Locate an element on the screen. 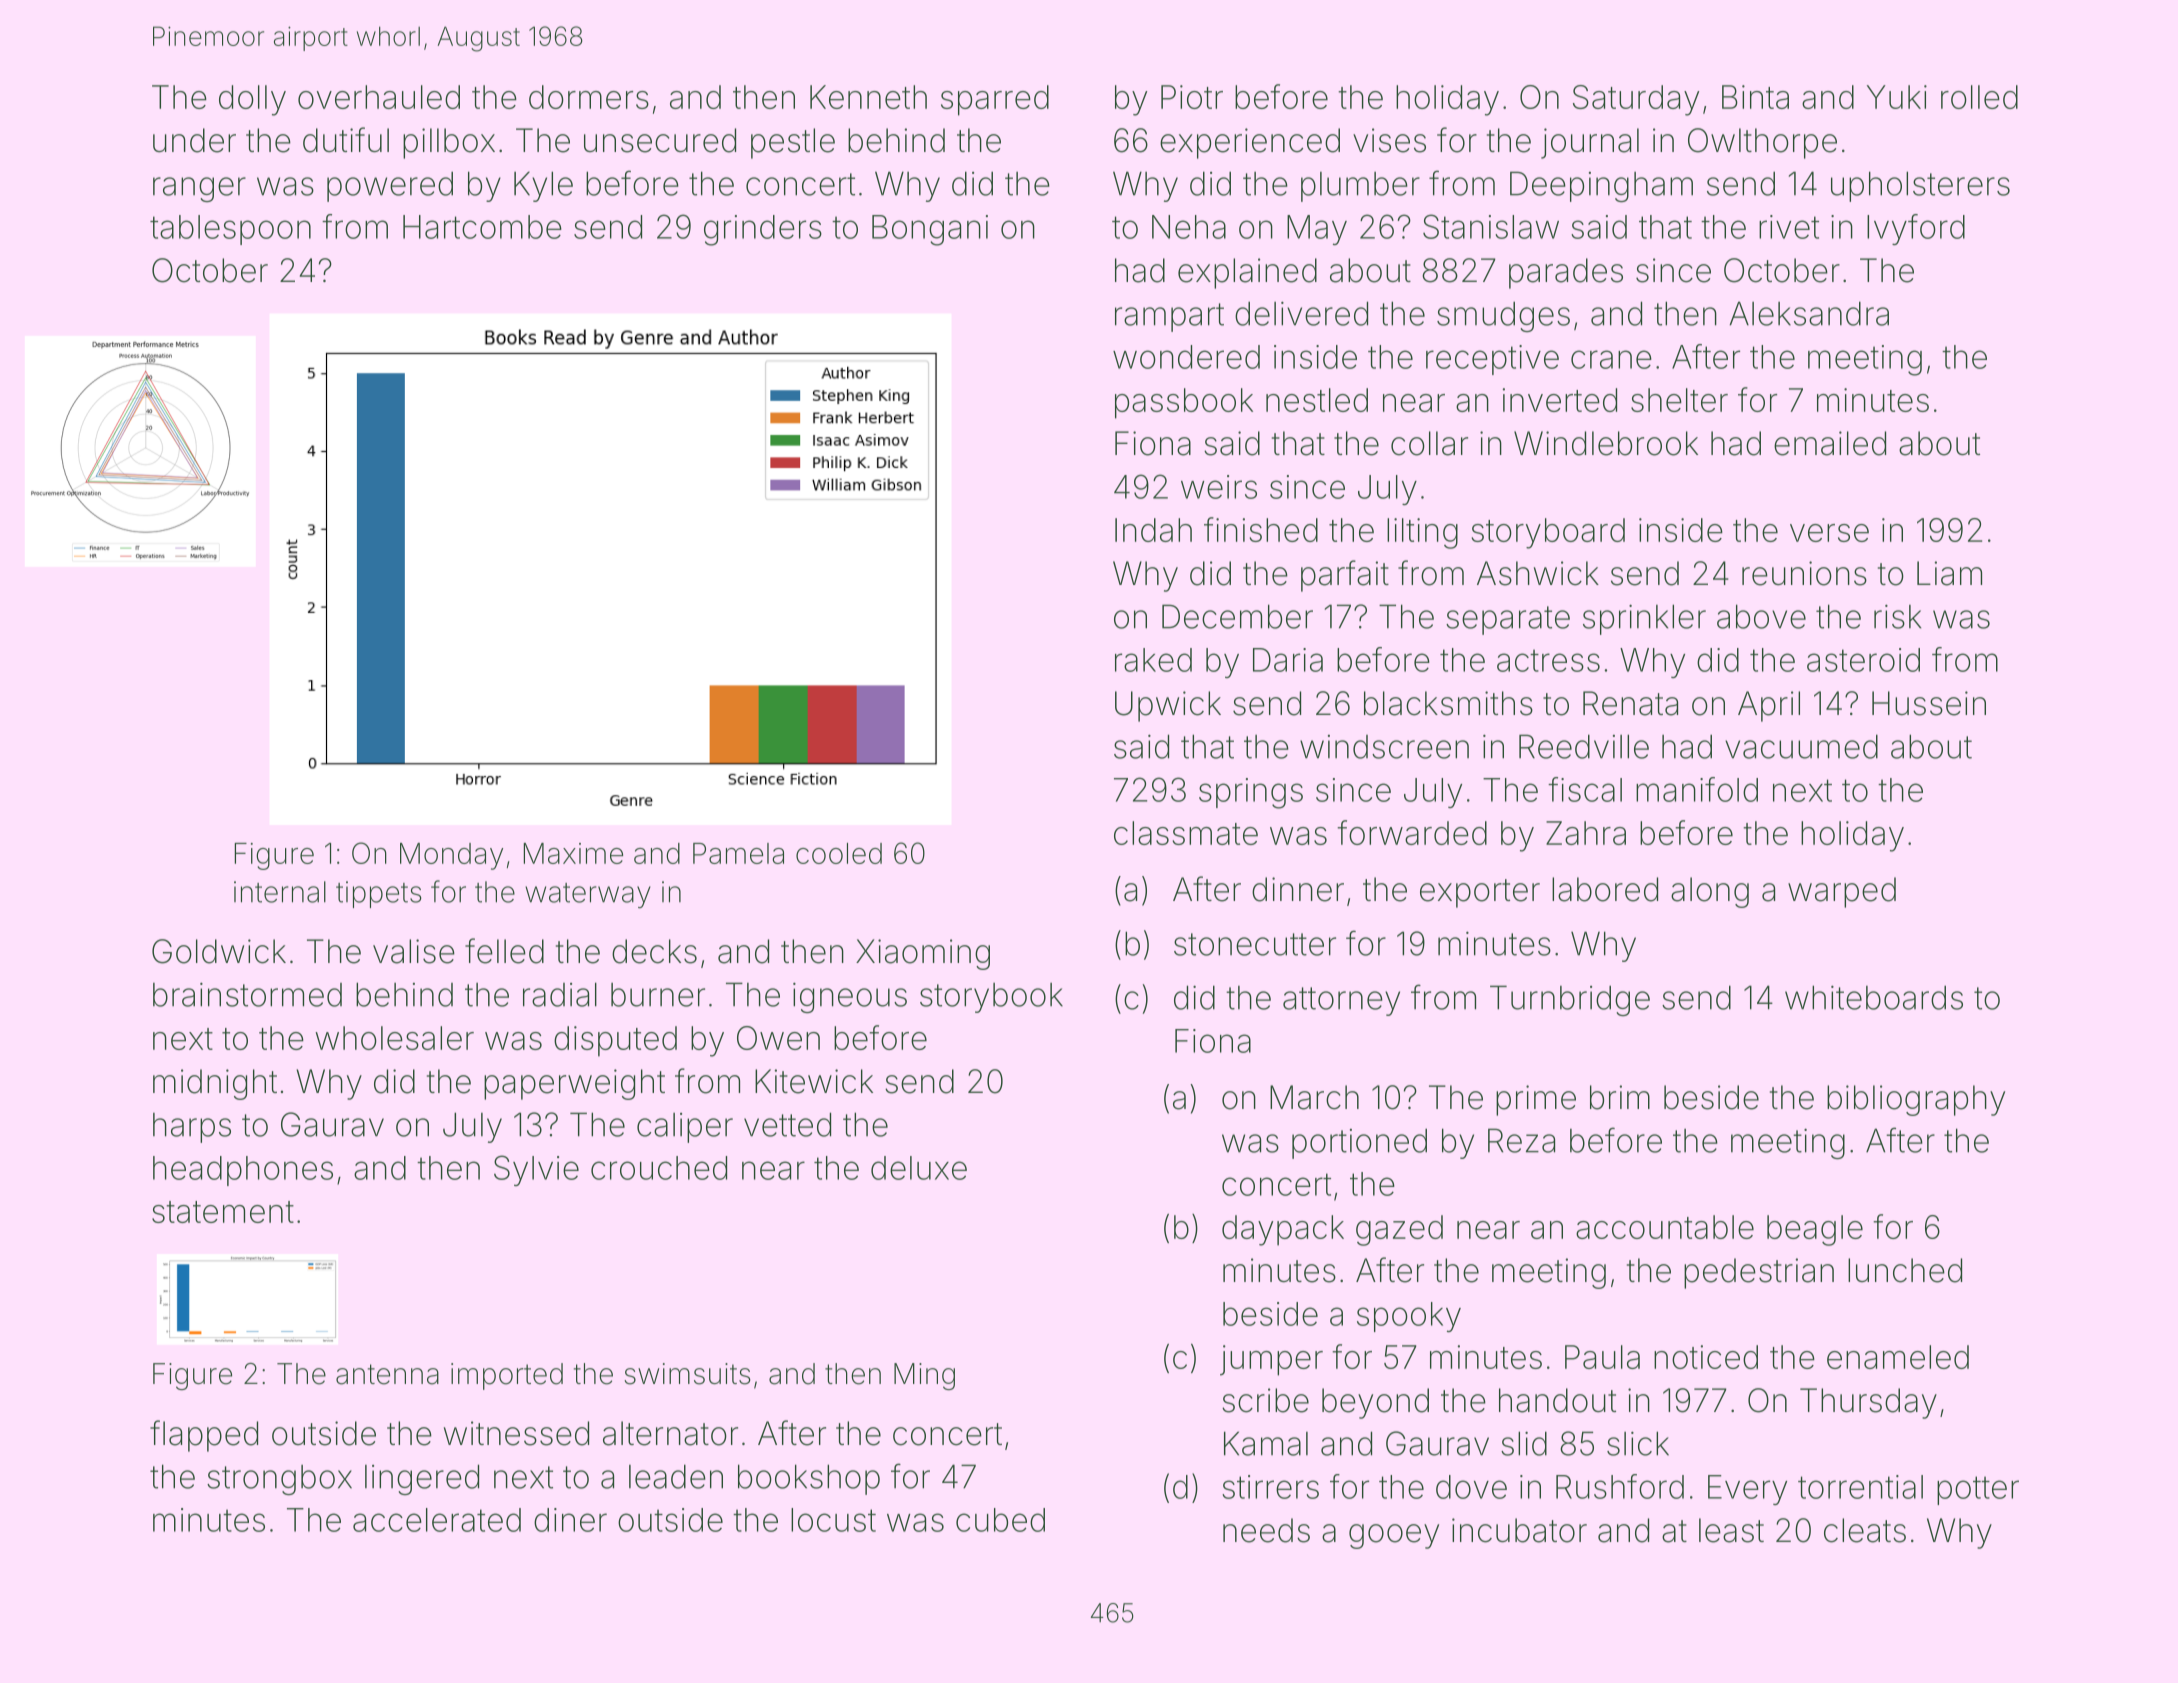  raked is located at coordinates (1153, 660).
